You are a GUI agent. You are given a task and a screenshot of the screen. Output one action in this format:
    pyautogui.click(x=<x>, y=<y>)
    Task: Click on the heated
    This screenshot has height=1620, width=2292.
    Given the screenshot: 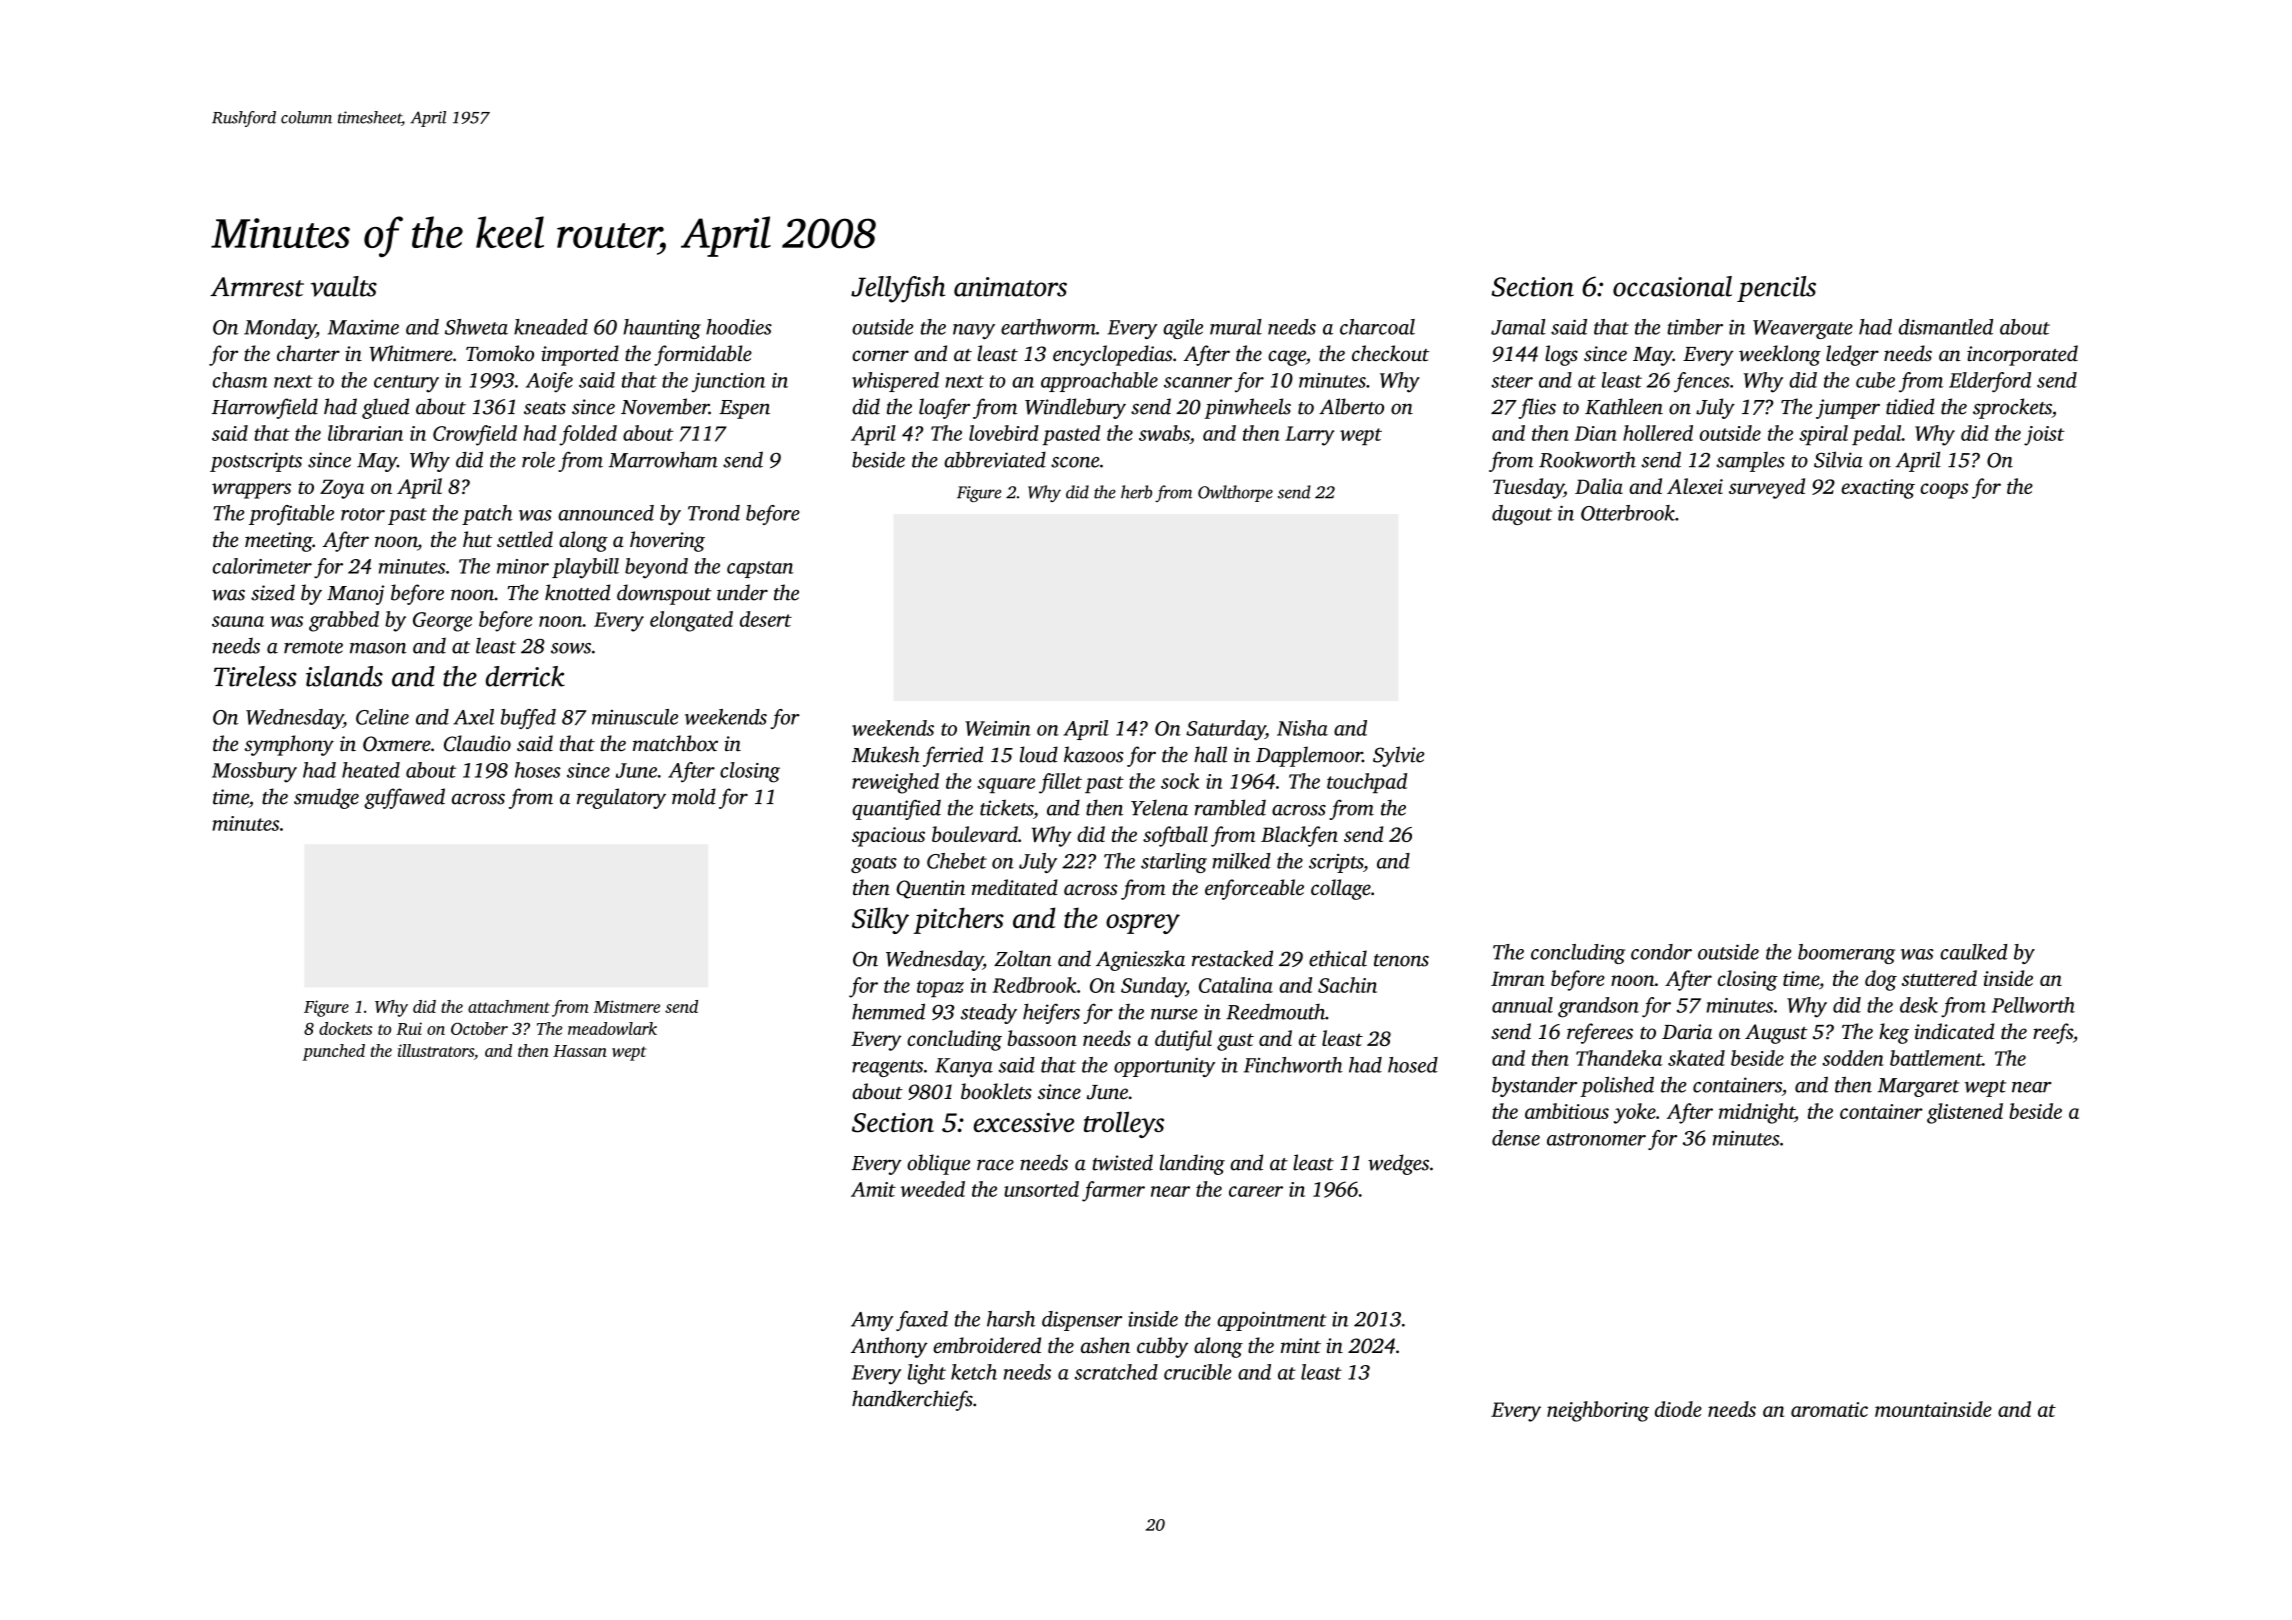 What is the action you would take?
    pyautogui.click(x=371, y=770)
